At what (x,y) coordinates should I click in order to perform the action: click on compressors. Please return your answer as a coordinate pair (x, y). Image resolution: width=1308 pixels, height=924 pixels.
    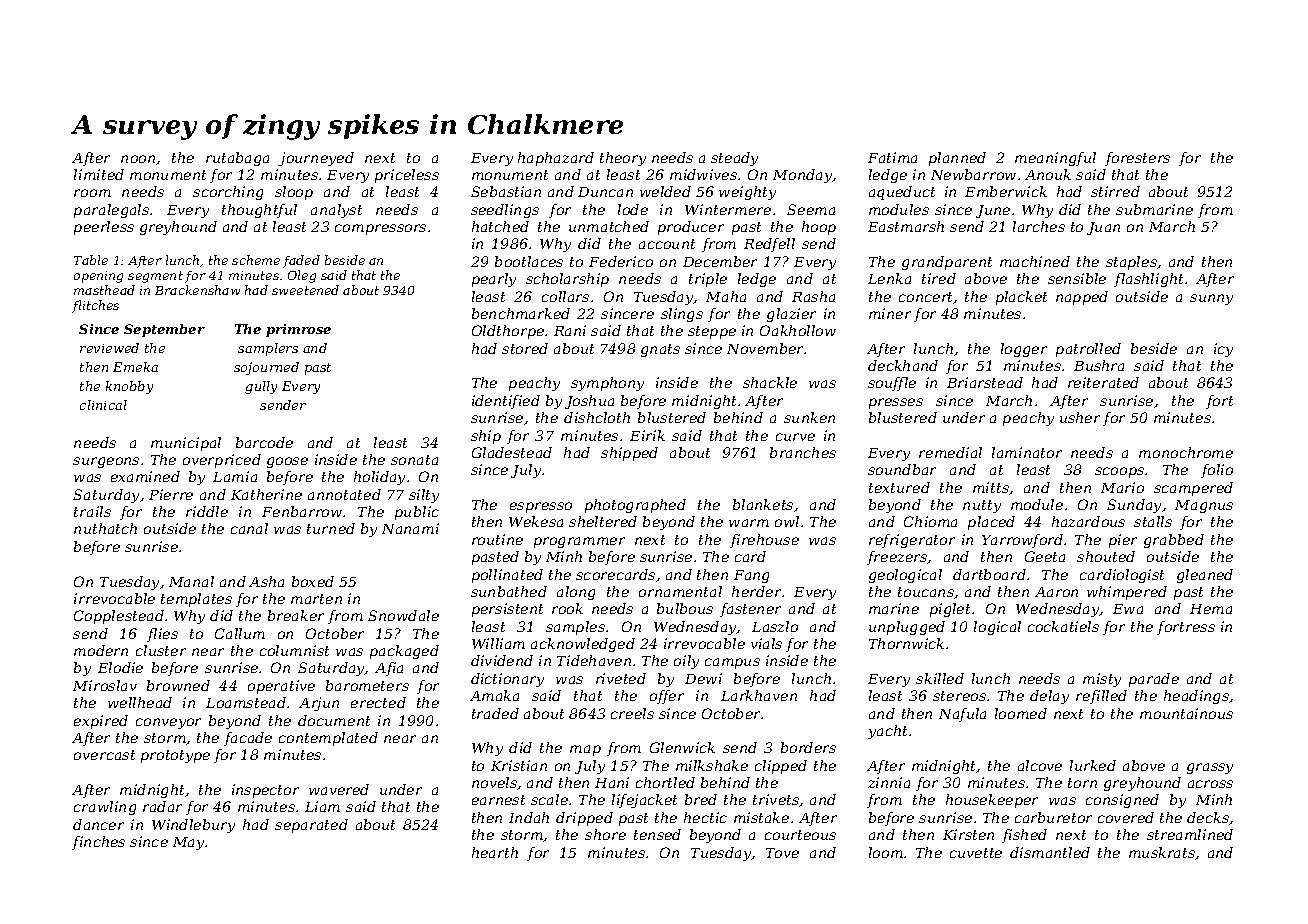
    Looking at the image, I should click on (380, 229).
